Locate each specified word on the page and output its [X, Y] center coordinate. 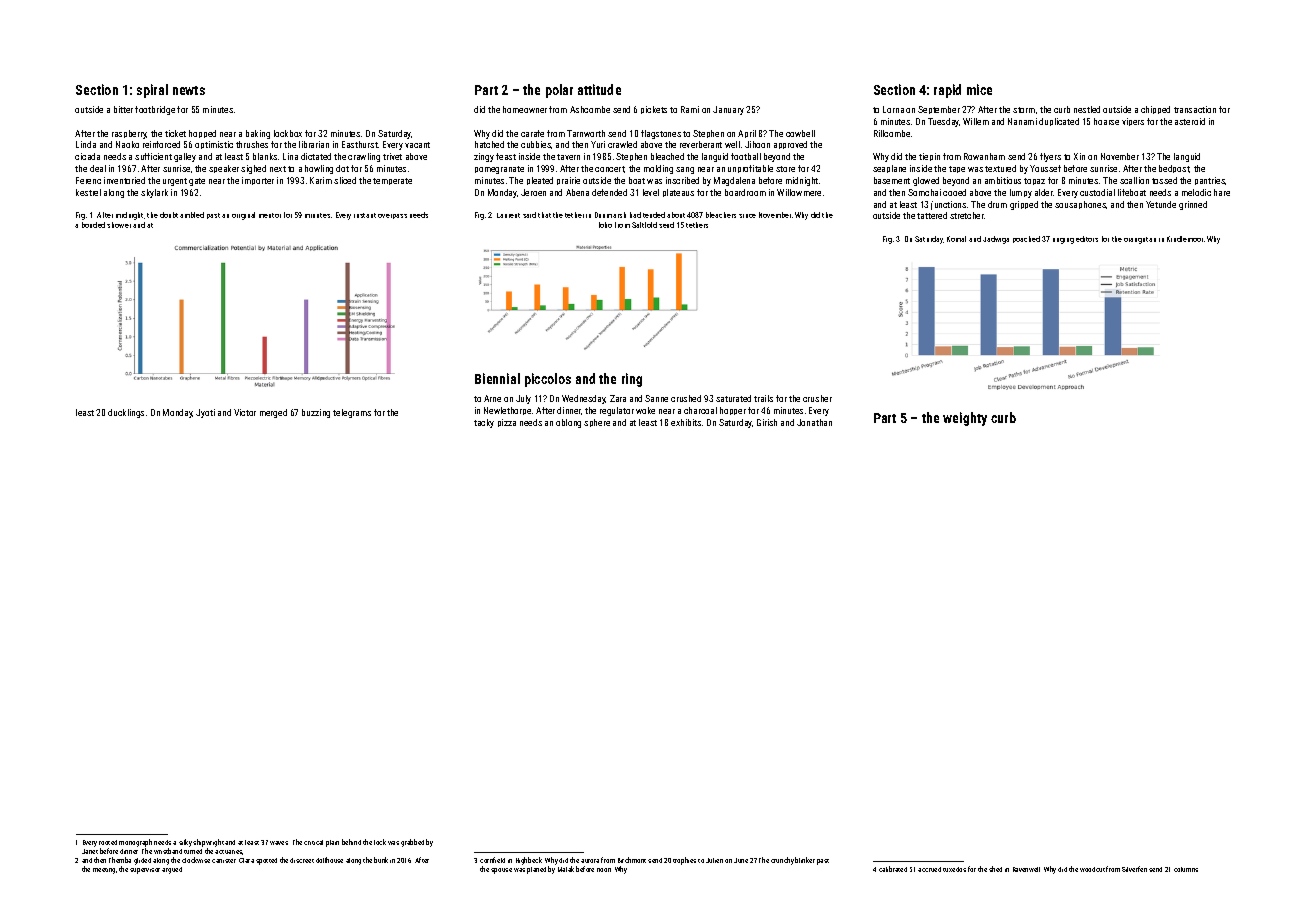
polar [559, 91]
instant [365, 215]
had [635, 215]
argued [172, 870]
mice [979, 89]
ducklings [126, 413]
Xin [1079, 156]
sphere [597, 423]
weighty [965, 419]
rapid [947, 91]
